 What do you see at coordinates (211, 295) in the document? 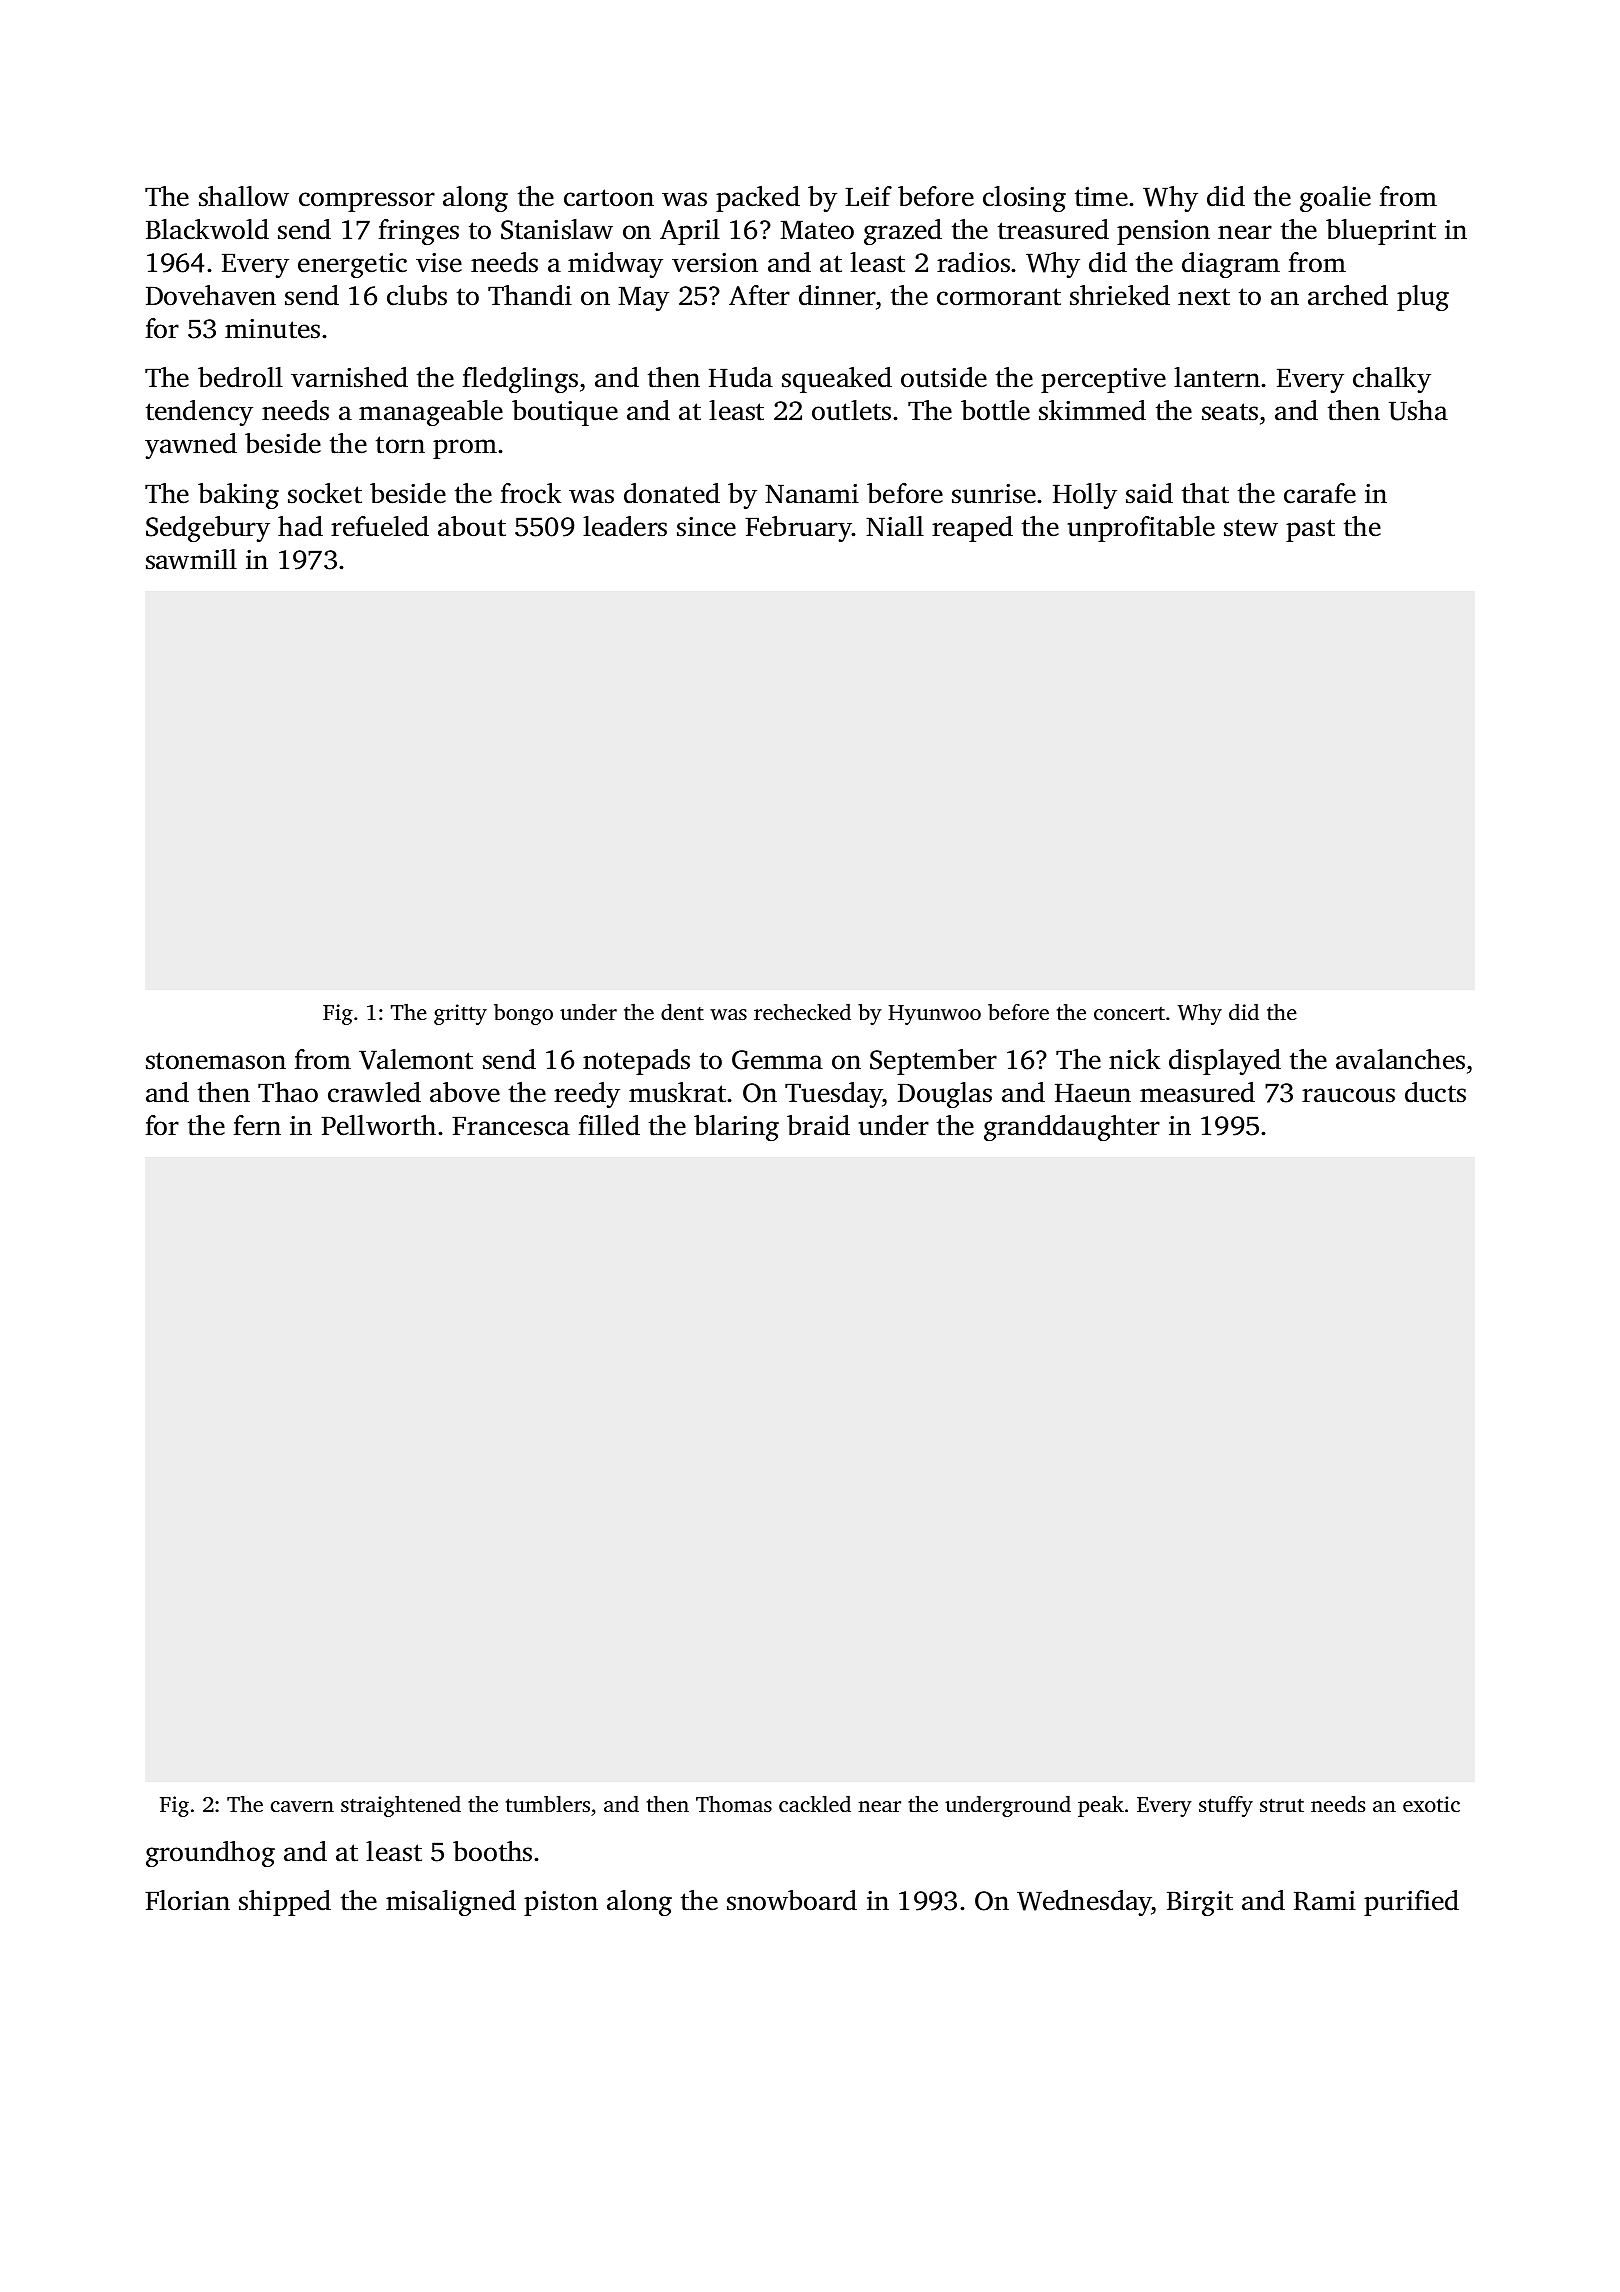
I see `Dovehaven` at bounding box center [211, 295].
